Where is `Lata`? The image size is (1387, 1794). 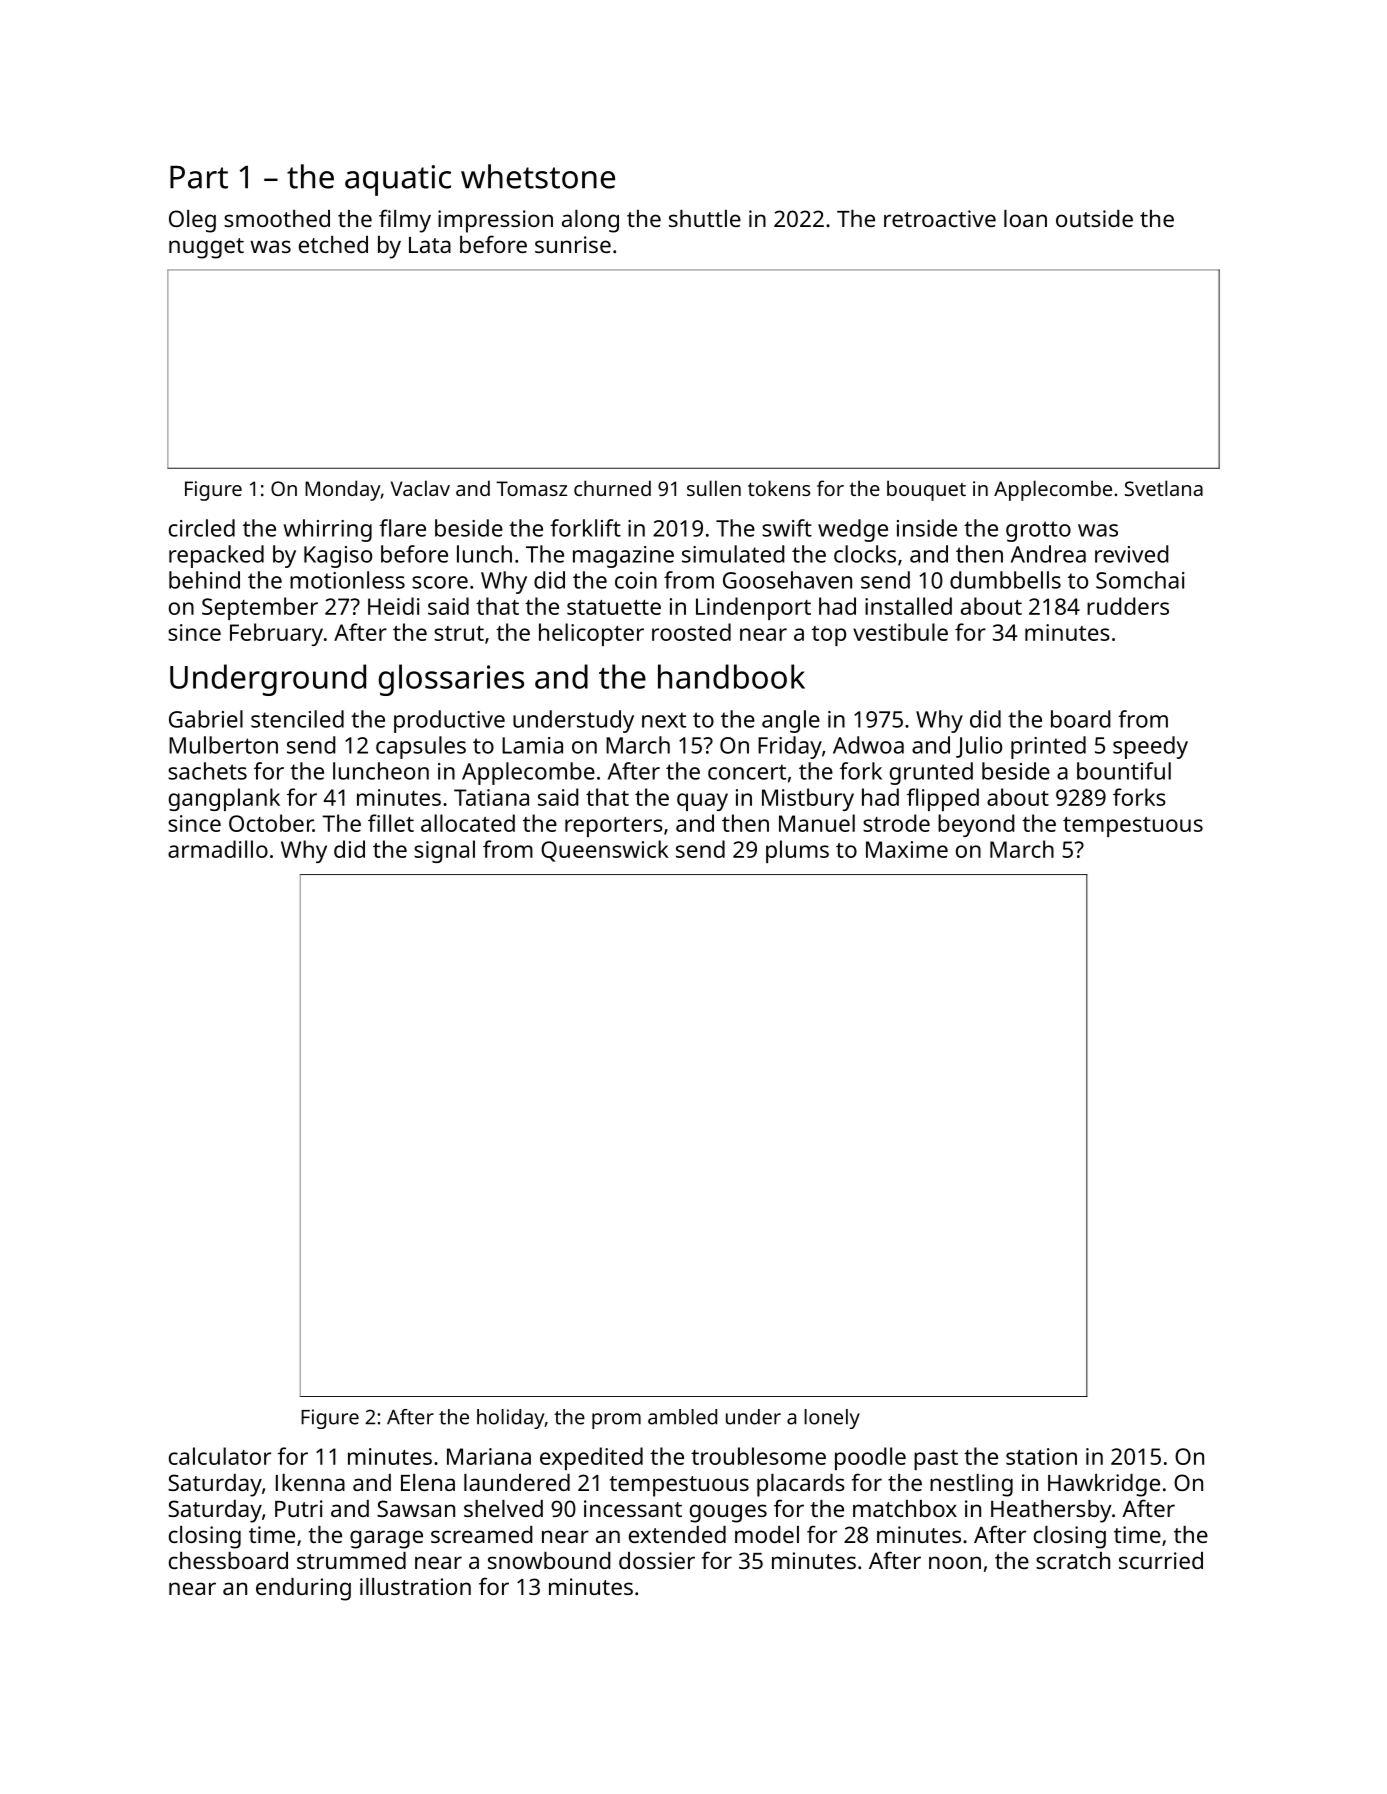 Lata is located at coordinates (430, 245).
